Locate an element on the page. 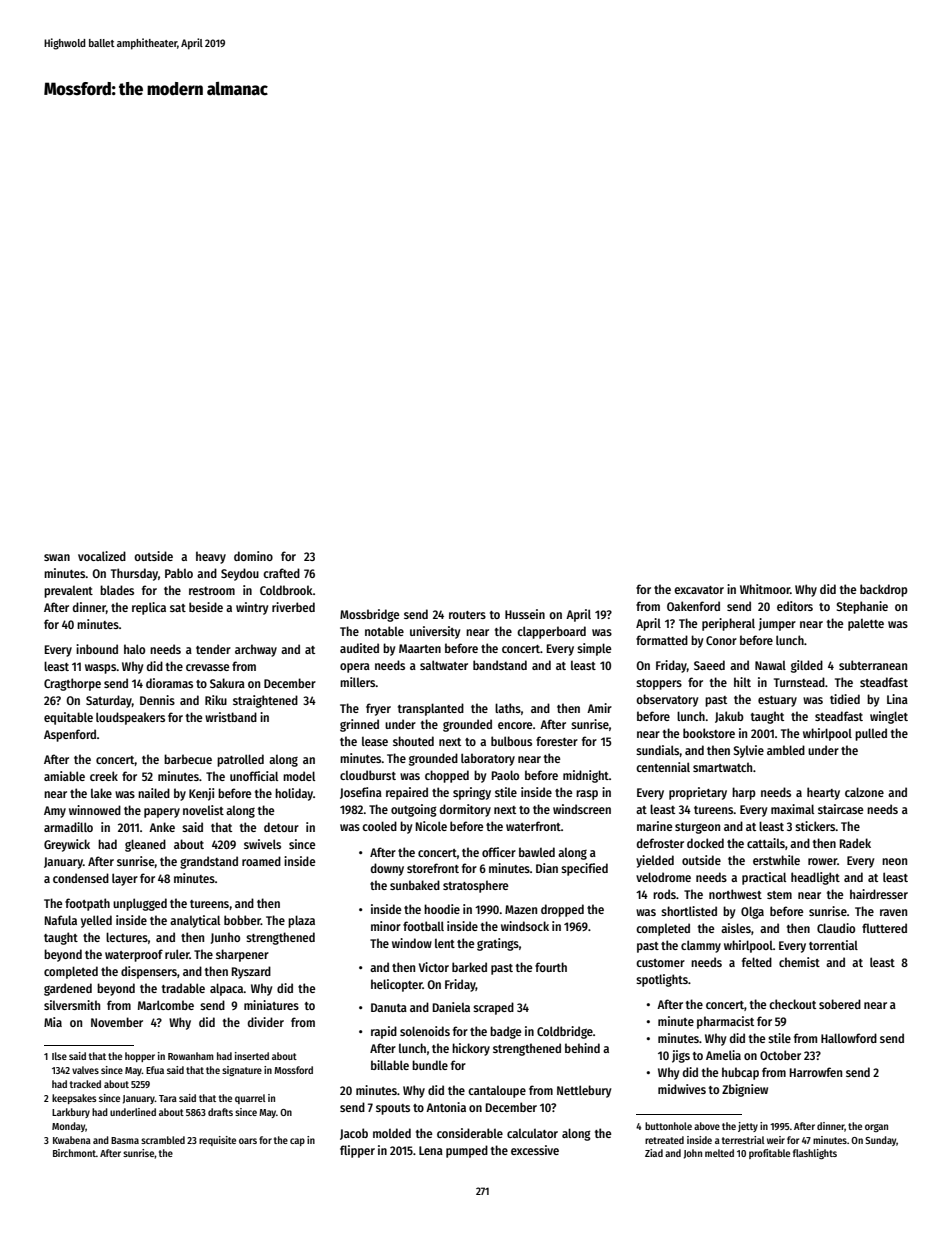 Image resolution: width=952 pixels, height=1233 pixels. Birchmont is located at coordinates (74, 1153).
